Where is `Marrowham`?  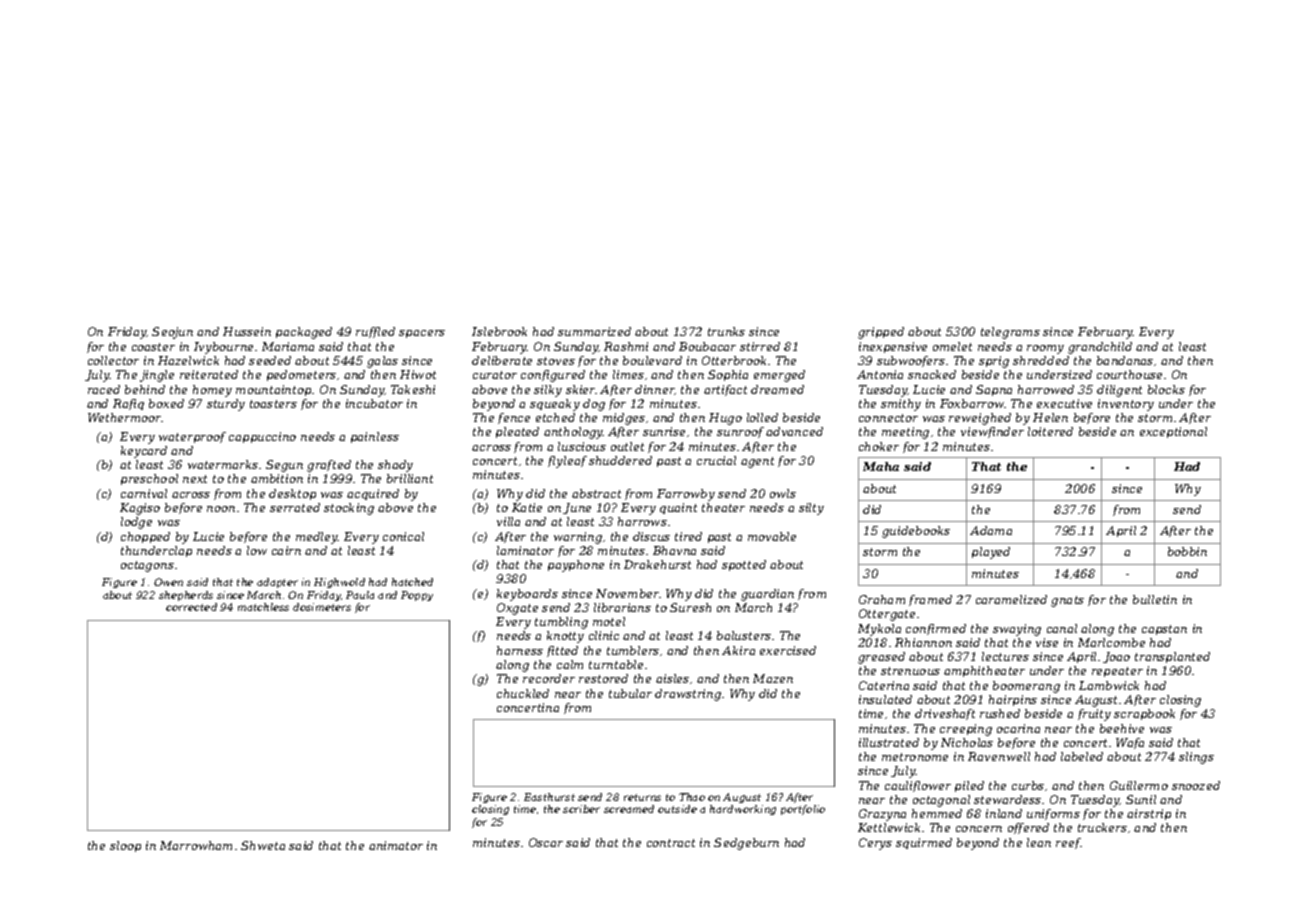
Marrowham is located at coordinates (196, 845).
